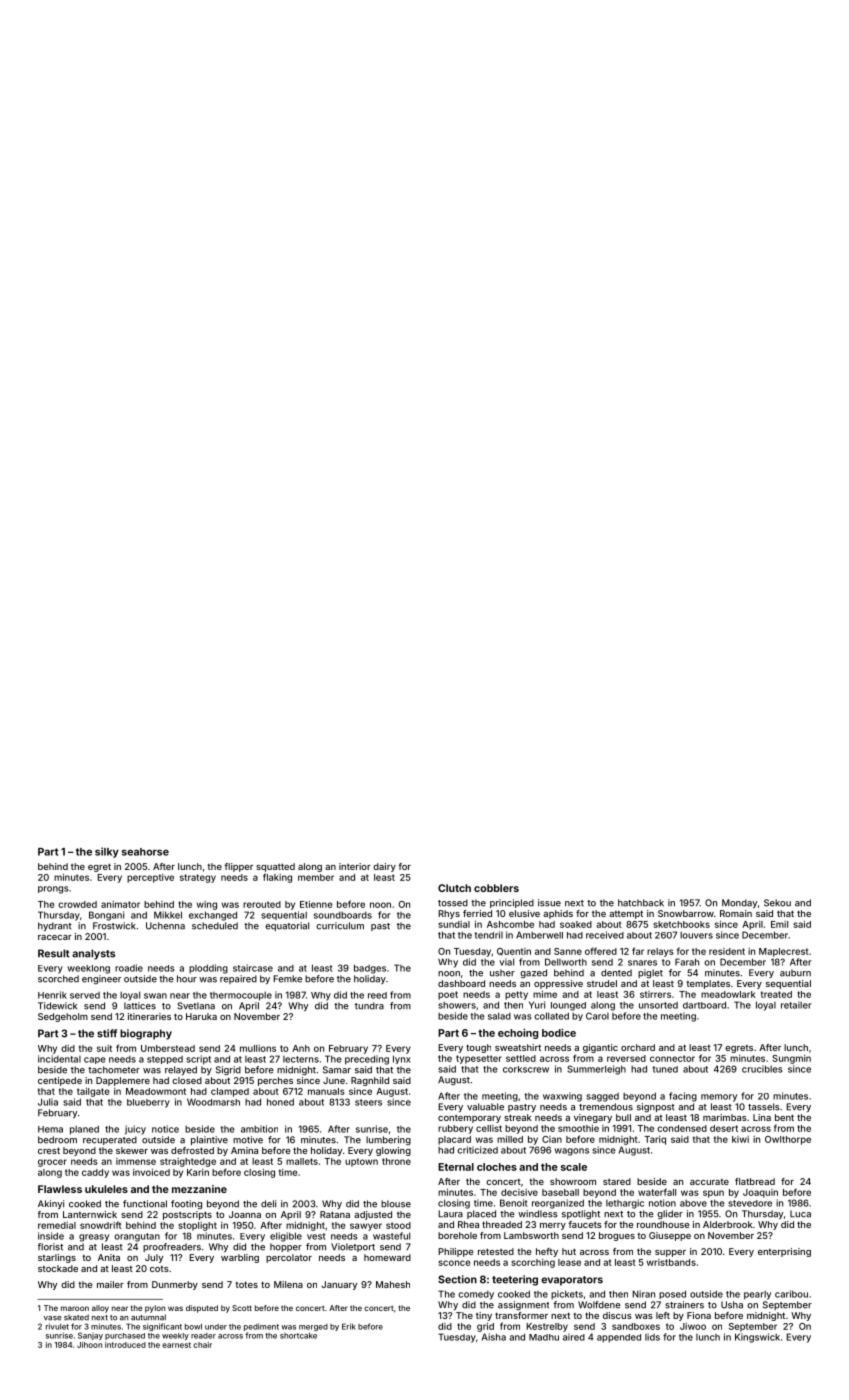 The height and width of the screenshot is (1400, 849). Describe the element at coordinates (641, 903) in the screenshot. I see `hatchback` at that location.
